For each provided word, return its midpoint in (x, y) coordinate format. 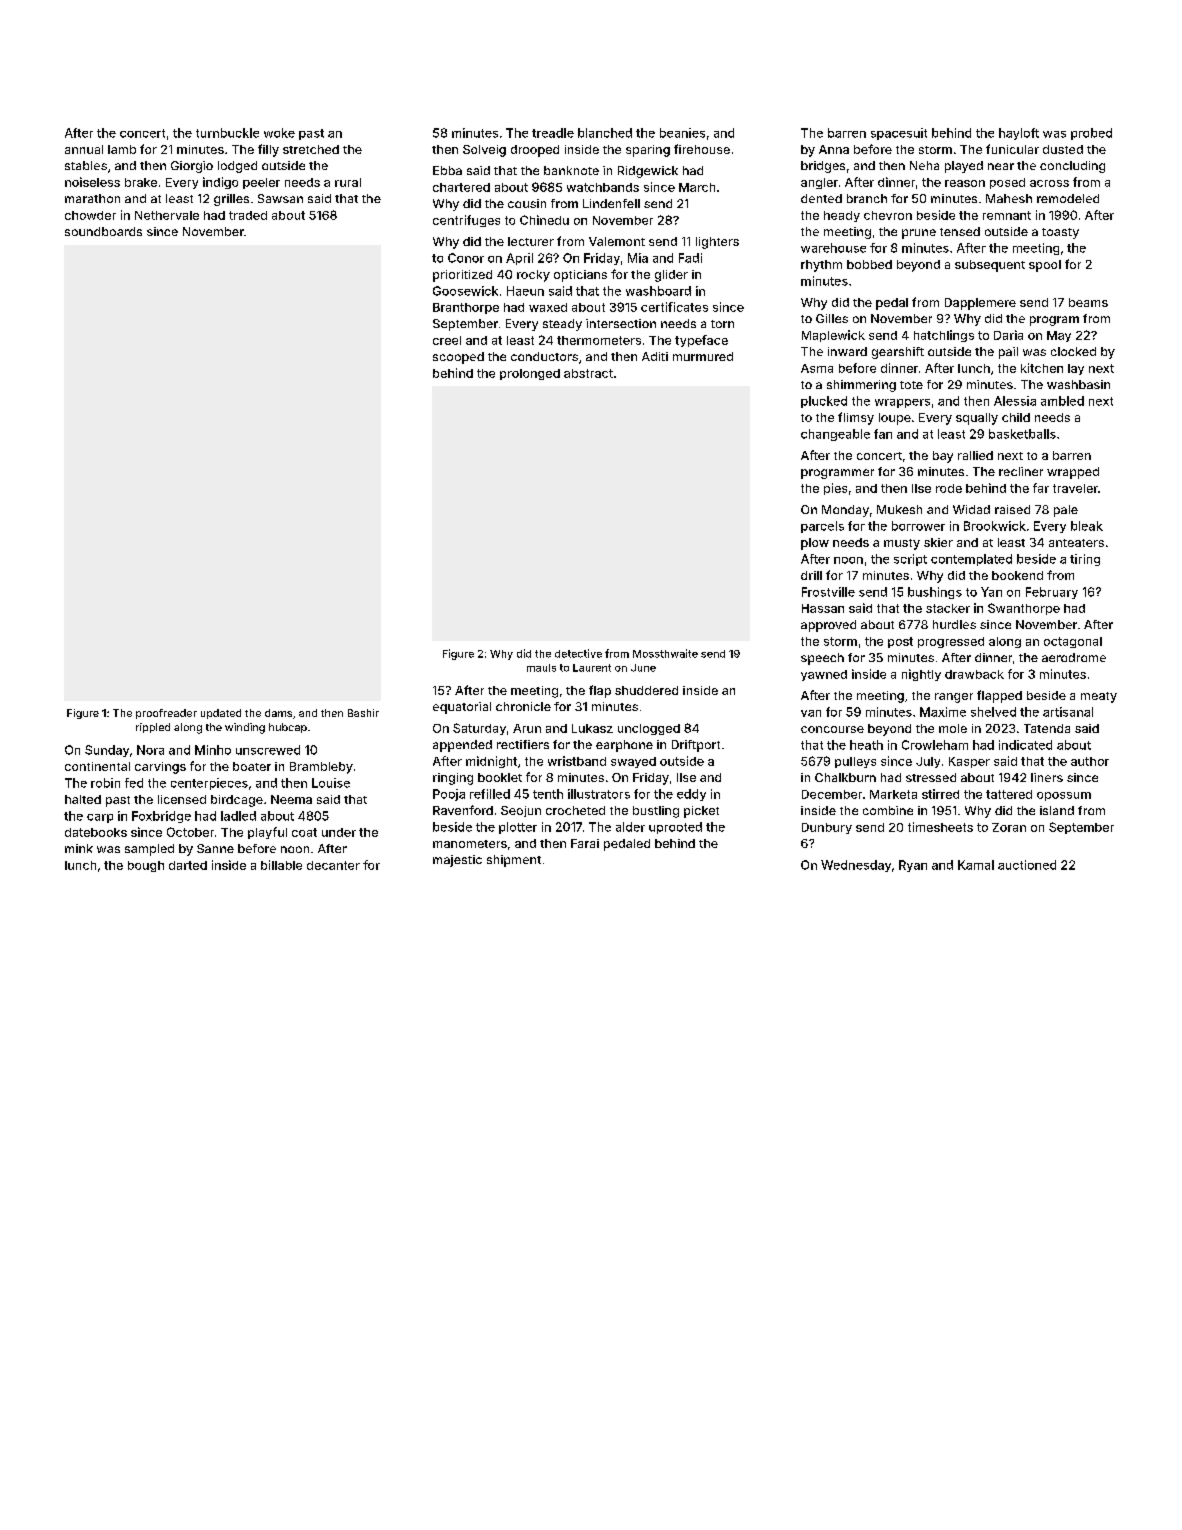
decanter (333, 865)
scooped (458, 358)
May (1059, 336)
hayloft (1019, 134)
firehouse (702, 149)
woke (279, 133)
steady (562, 325)
